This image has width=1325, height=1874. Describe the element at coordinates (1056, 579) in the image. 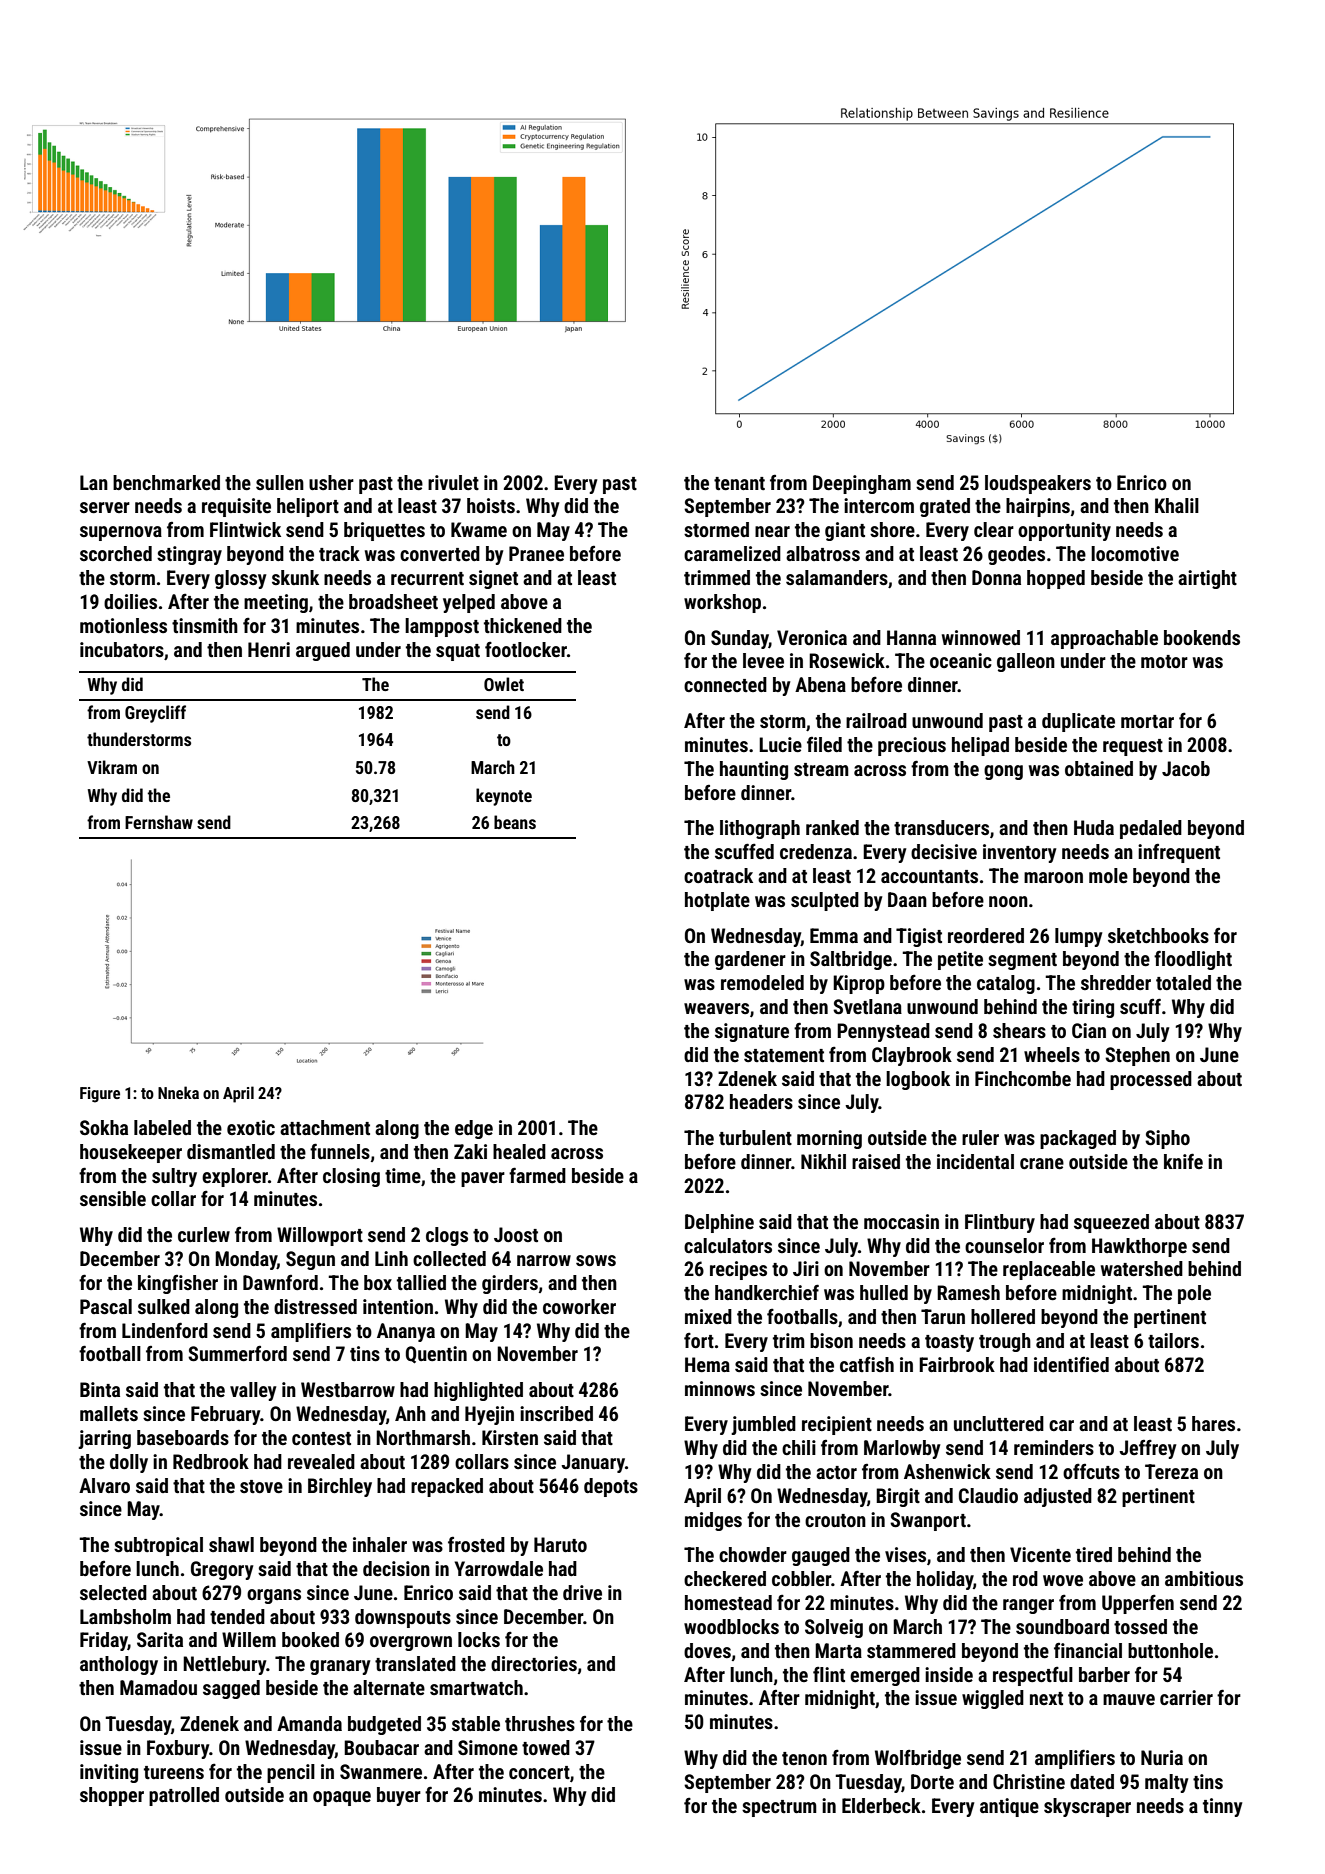

I see `hopped` at that location.
